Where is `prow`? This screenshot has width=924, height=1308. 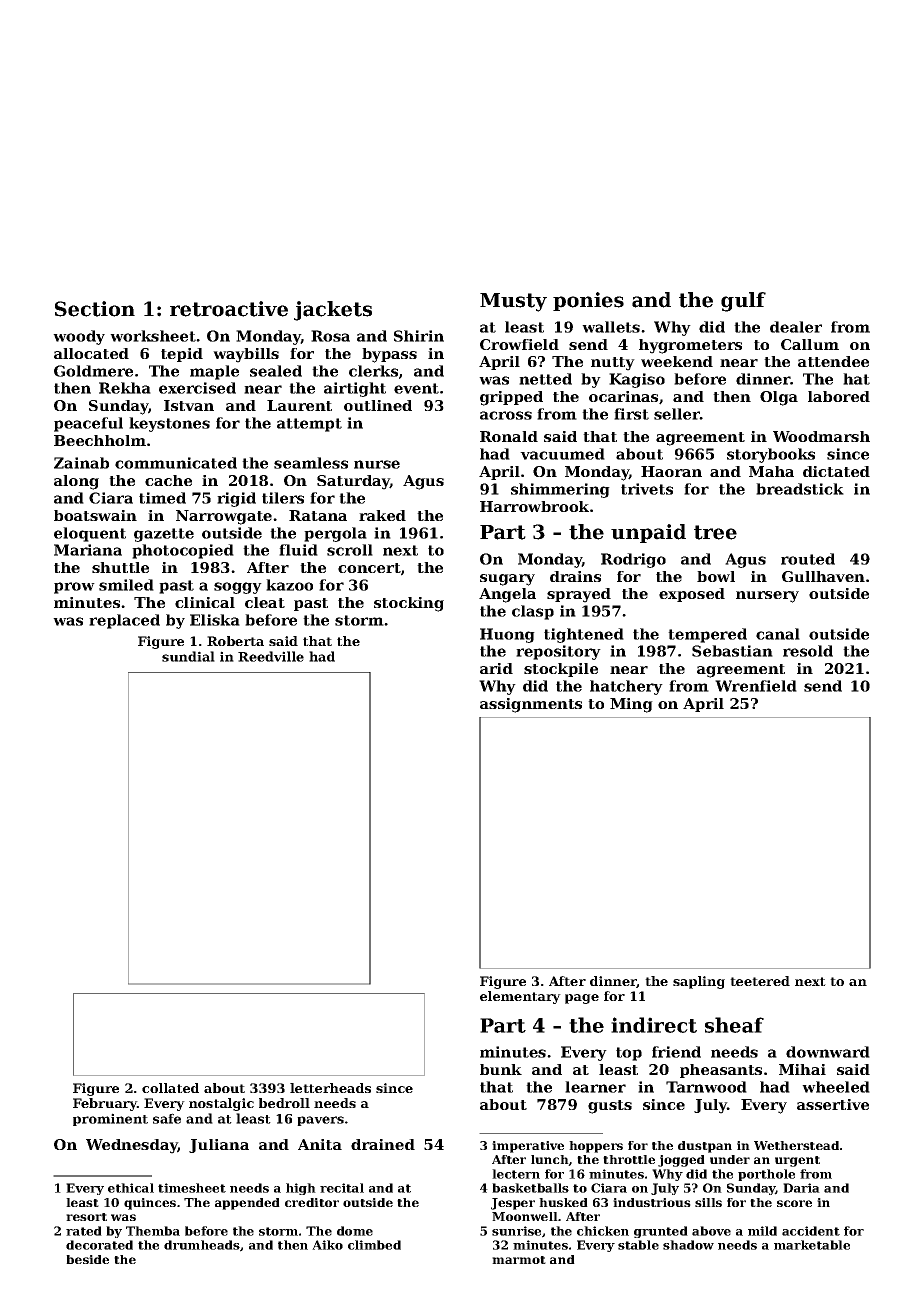 prow is located at coordinates (74, 588).
